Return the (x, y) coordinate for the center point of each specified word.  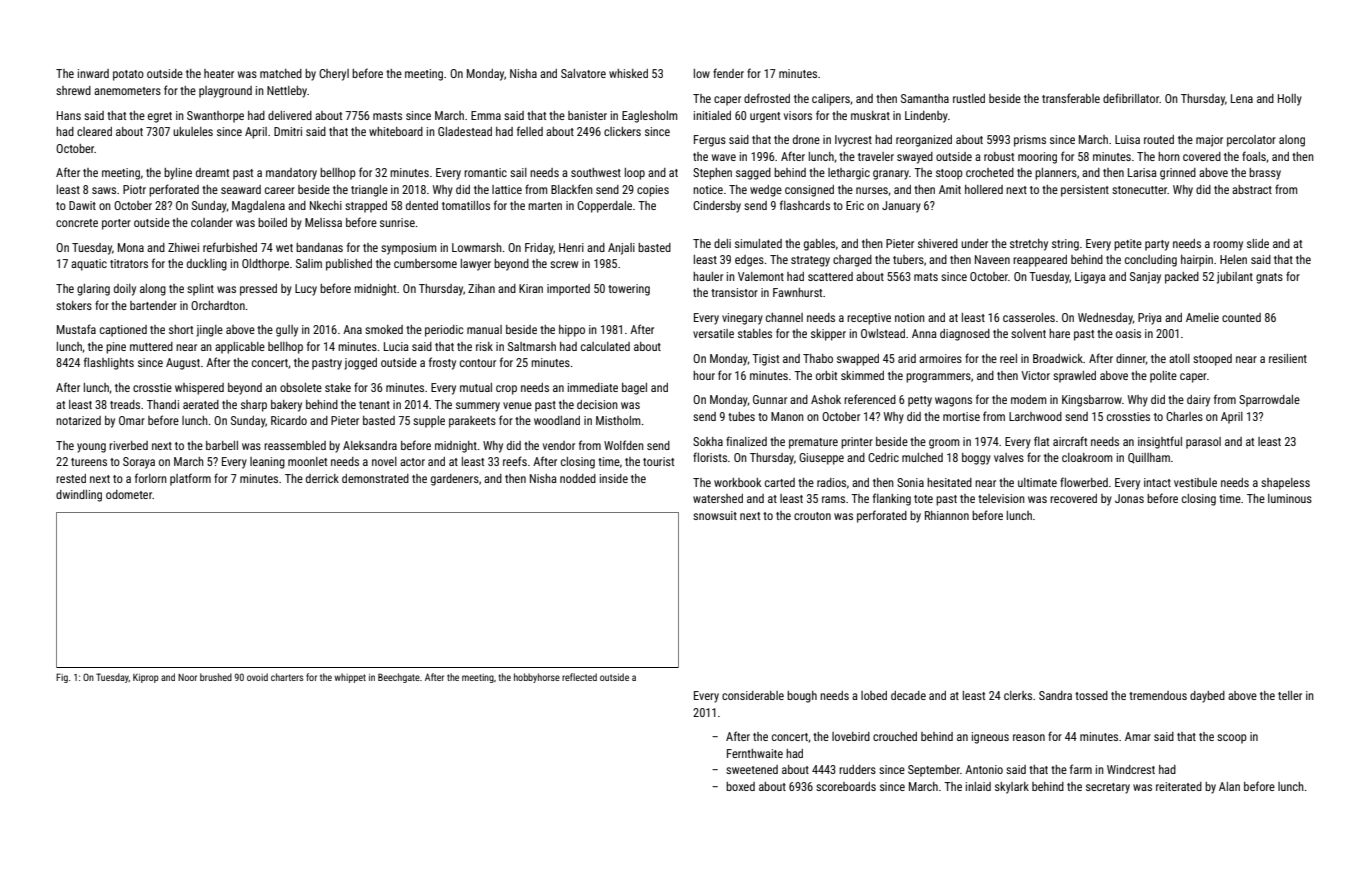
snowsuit (715, 515)
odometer (129, 494)
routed (1159, 139)
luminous (1290, 498)
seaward (241, 189)
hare (1059, 333)
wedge (766, 191)
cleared (94, 131)
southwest (596, 172)
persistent (1085, 191)
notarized (78, 420)
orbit (826, 375)
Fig (62, 678)
